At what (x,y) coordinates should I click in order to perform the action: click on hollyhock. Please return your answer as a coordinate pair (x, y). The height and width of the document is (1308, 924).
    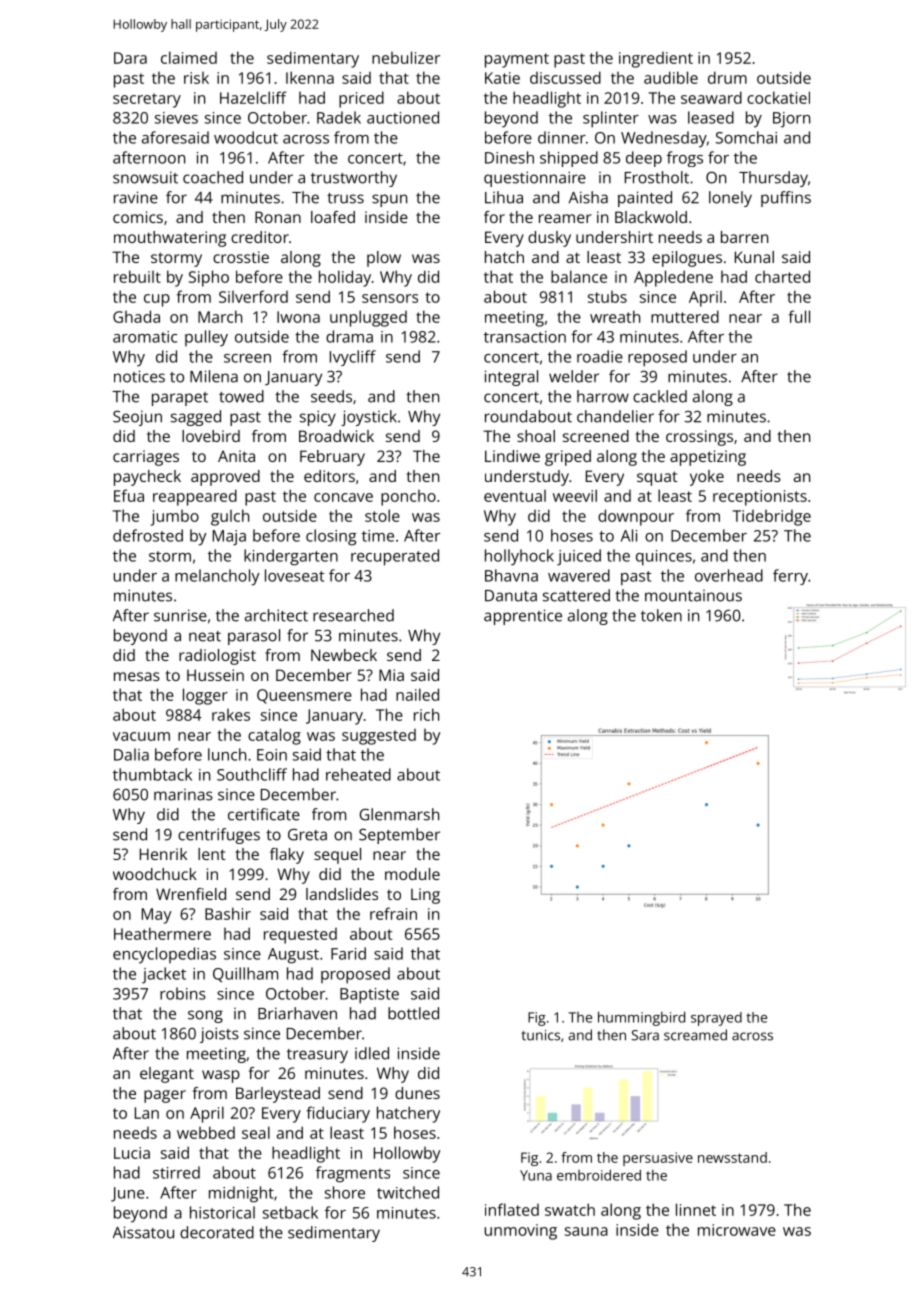
    Looking at the image, I should click on (519, 557).
